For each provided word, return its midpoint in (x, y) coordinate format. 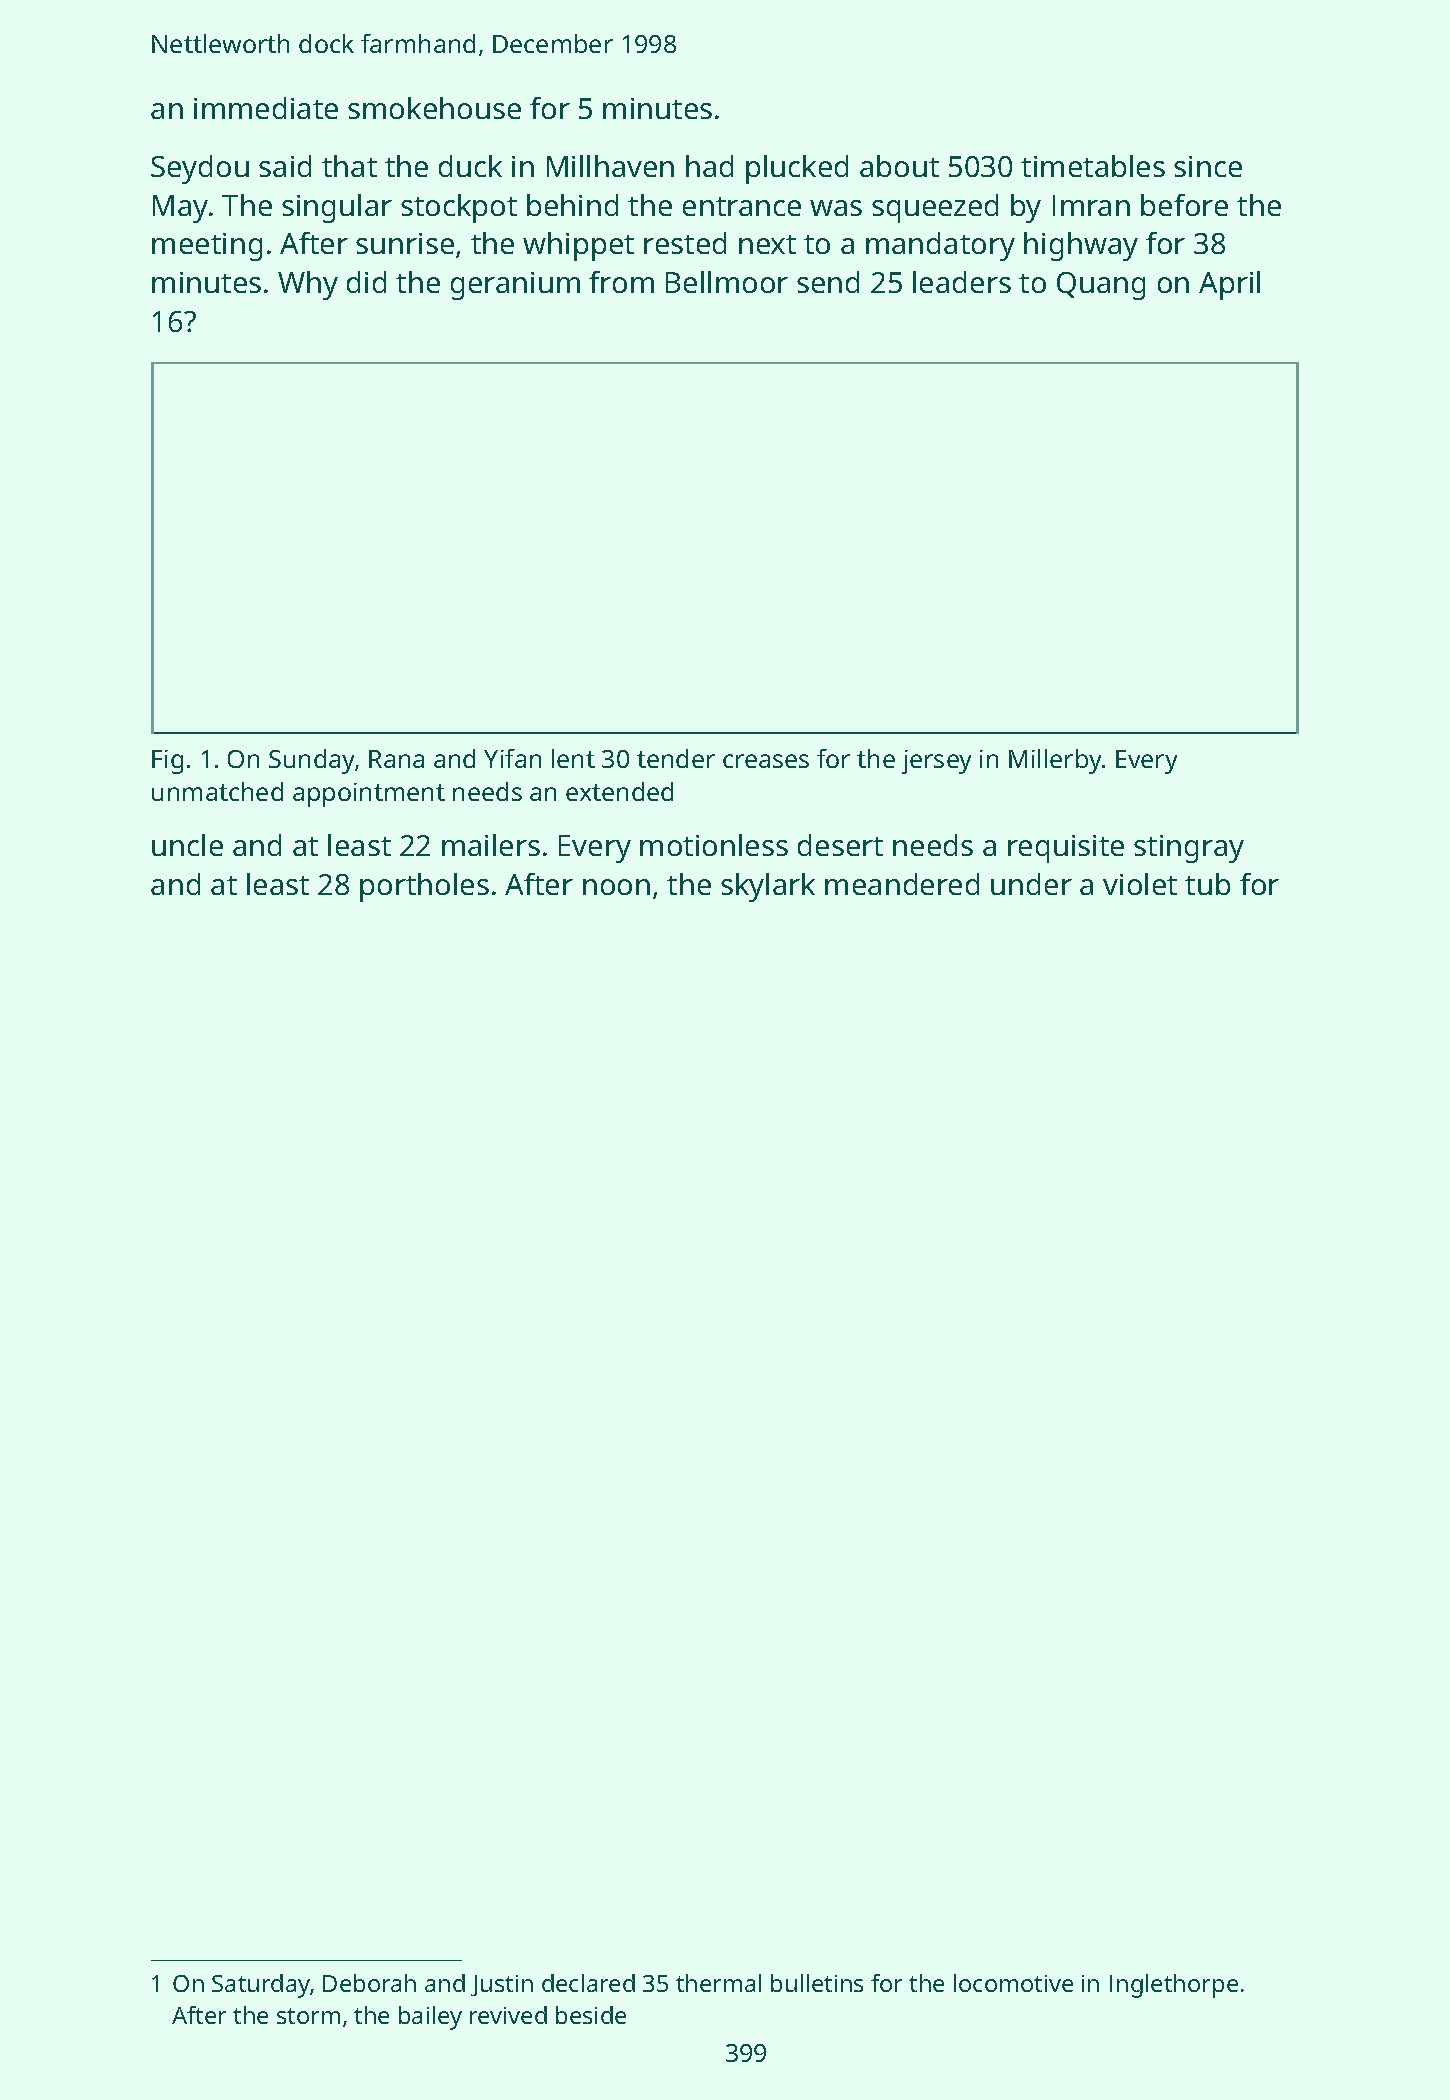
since (1208, 166)
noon (616, 887)
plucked (797, 169)
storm (308, 2016)
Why (308, 285)
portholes (424, 887)
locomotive (1013, 1983)
